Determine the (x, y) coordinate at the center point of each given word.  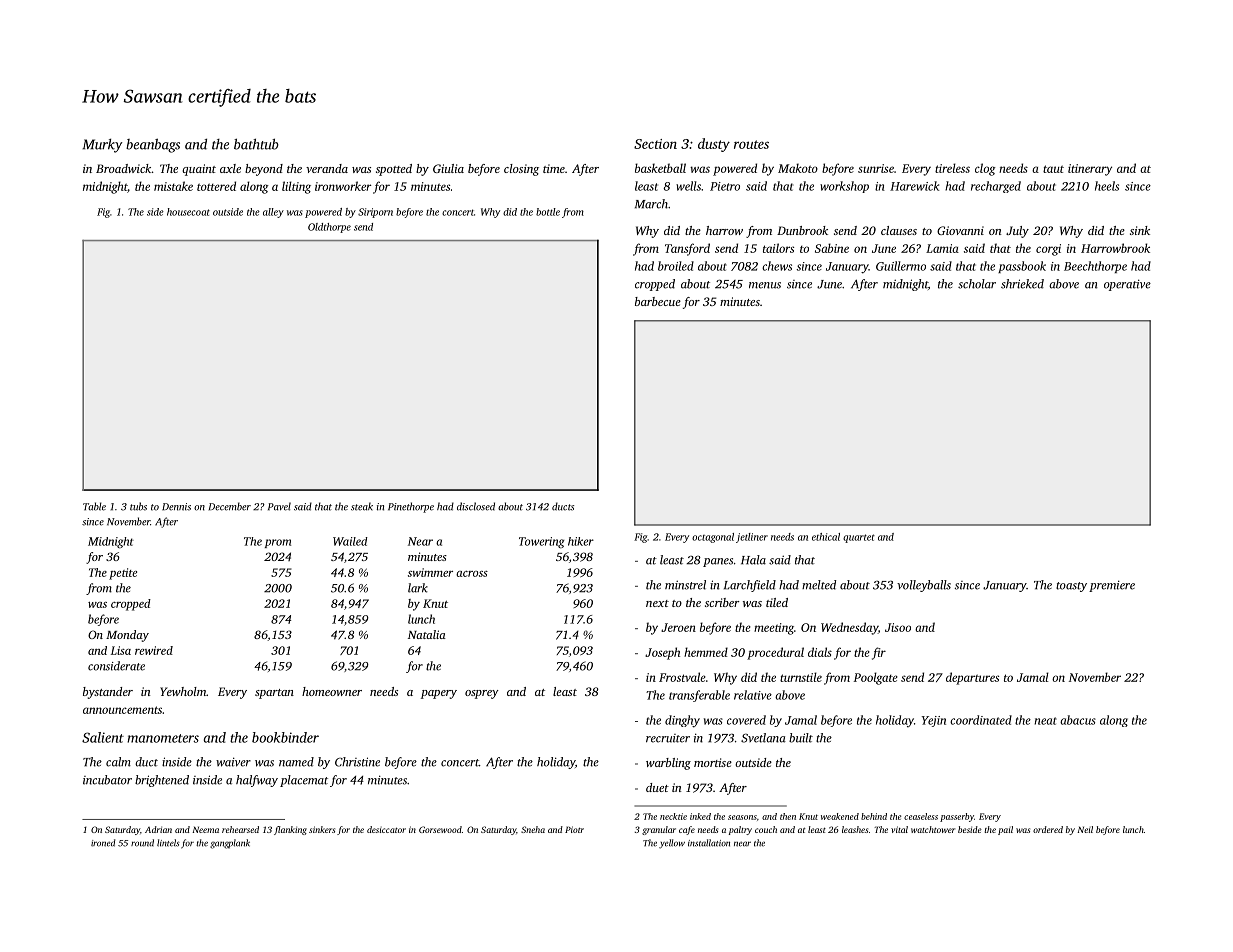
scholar (977, 284)
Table (94, 506)
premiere (1112, 586)
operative (1127, 285)
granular (659, 830)
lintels (168, 843)
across (472, 574)
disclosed (476, 506)
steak (362, 506)
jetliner (752, 538)
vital (899, 829)
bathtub (256, 144)
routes (751, 144)
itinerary (1090, 170)
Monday (127, 636)
